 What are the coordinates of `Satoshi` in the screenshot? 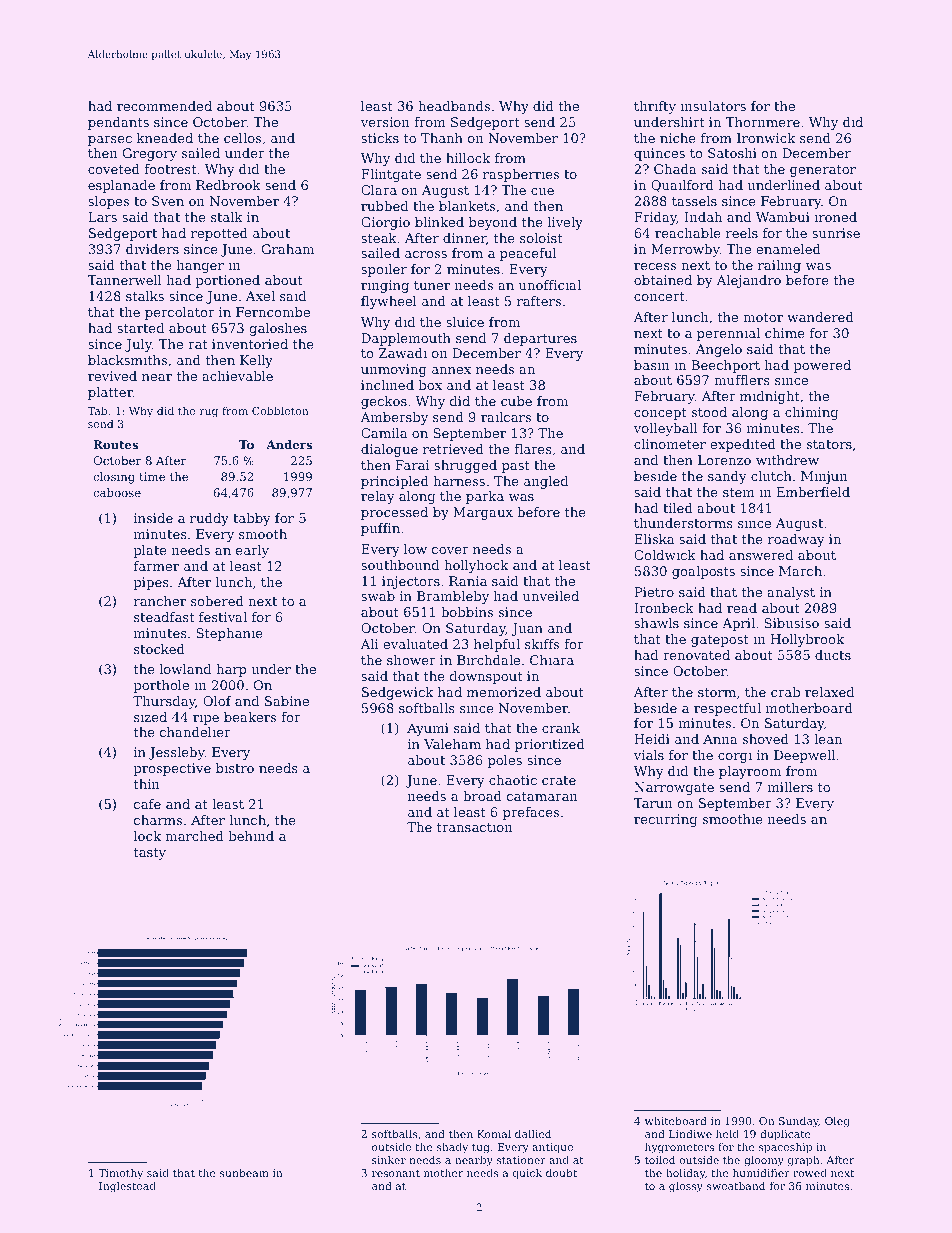 It's located at (732, 153).
